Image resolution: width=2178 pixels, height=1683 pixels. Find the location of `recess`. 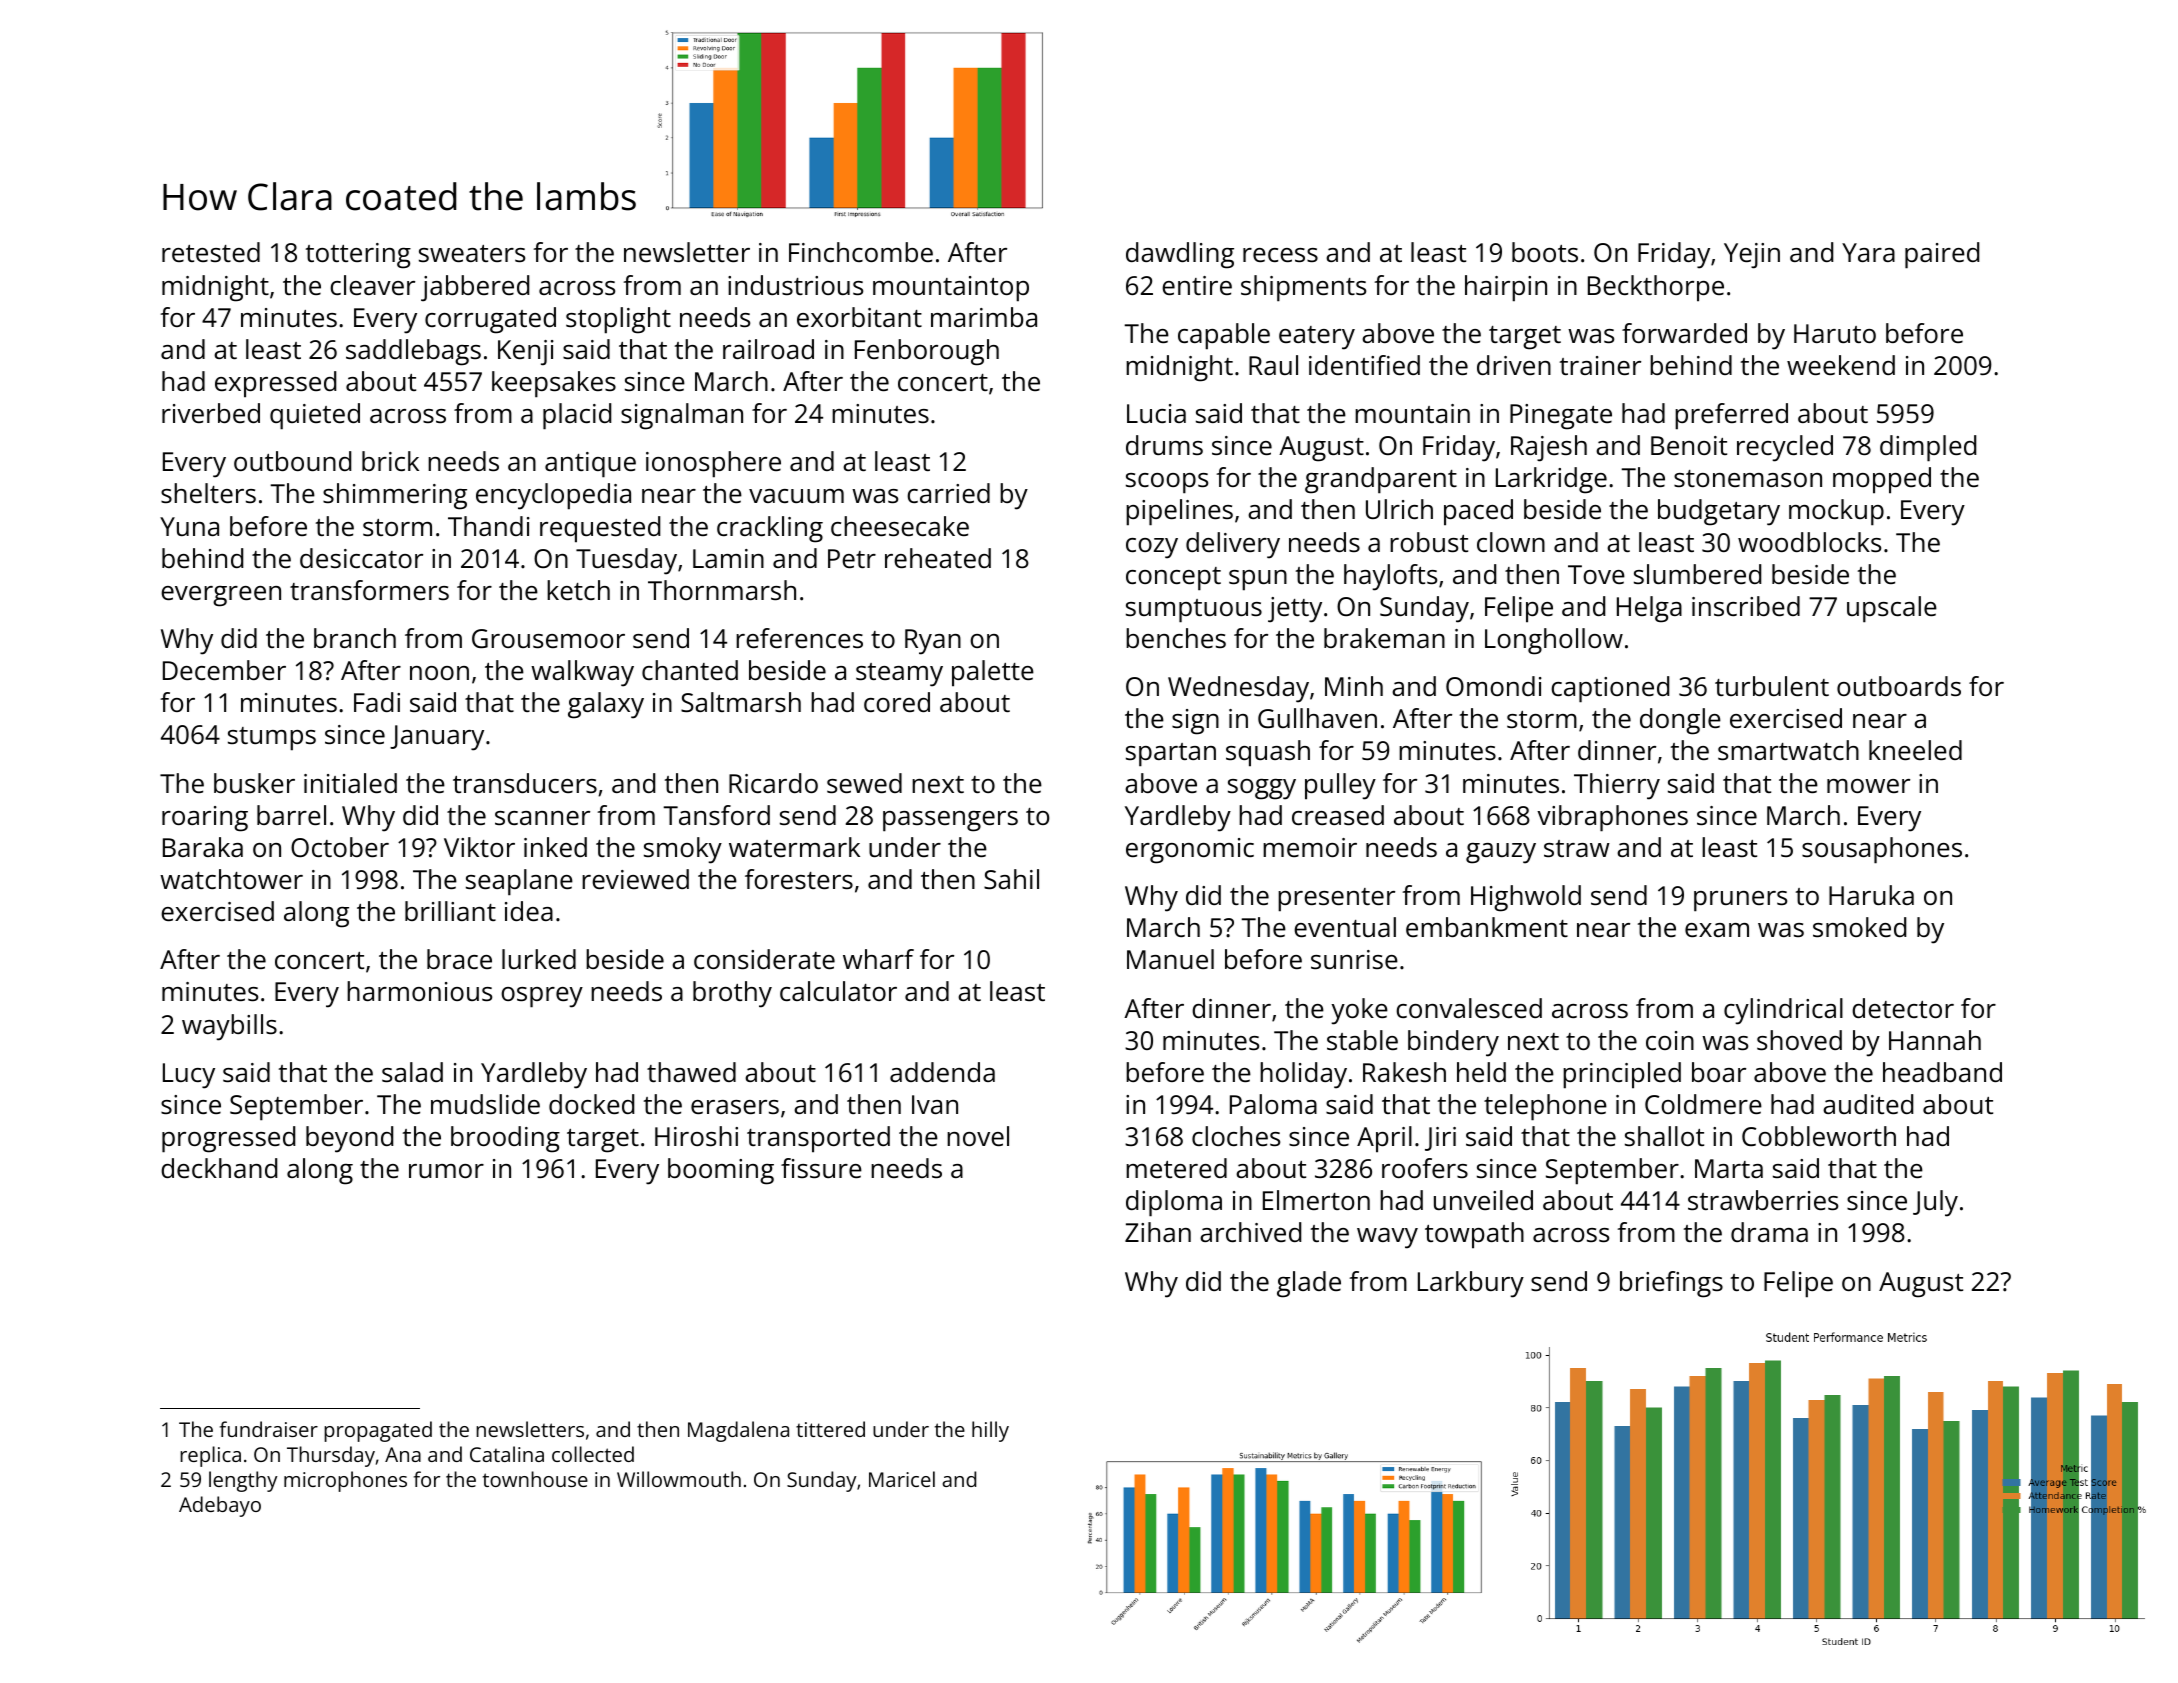

recess is located at coordinates (1280, 255).
